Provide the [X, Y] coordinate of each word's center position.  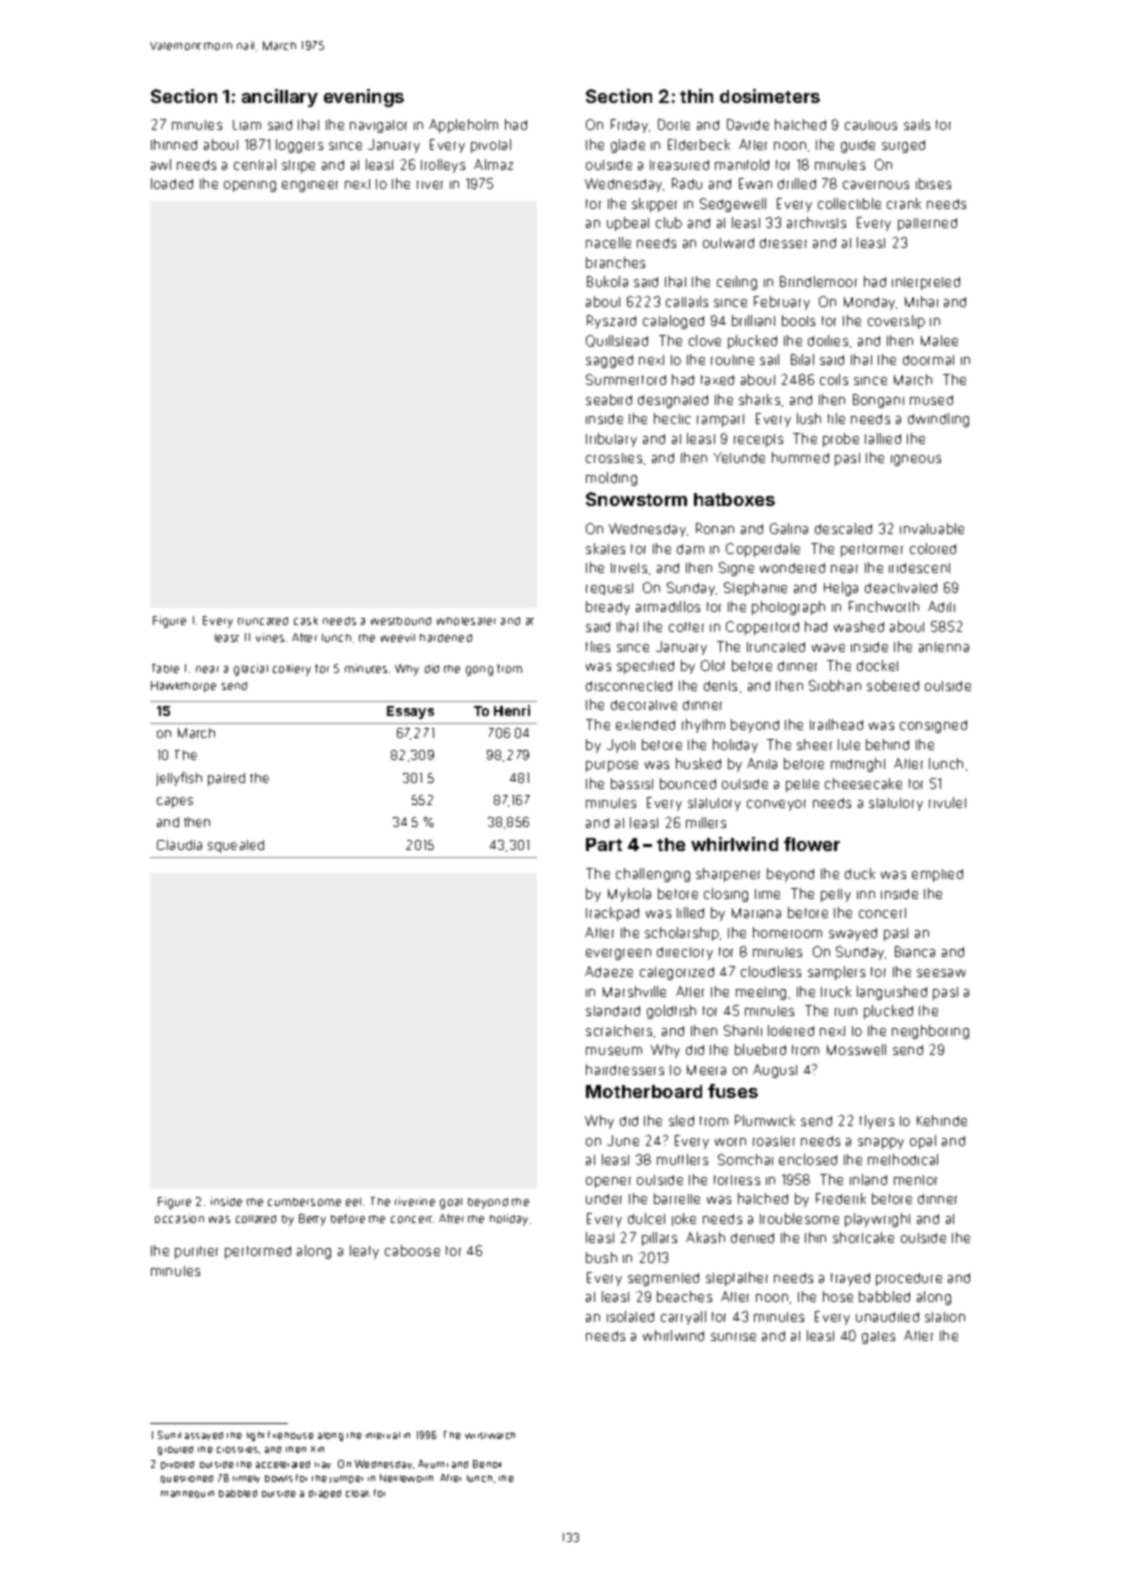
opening [250, 186]
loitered [791, 1030]
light [255, 1436]
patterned [927, 224]
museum [614, 1051]
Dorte [674, 124]
